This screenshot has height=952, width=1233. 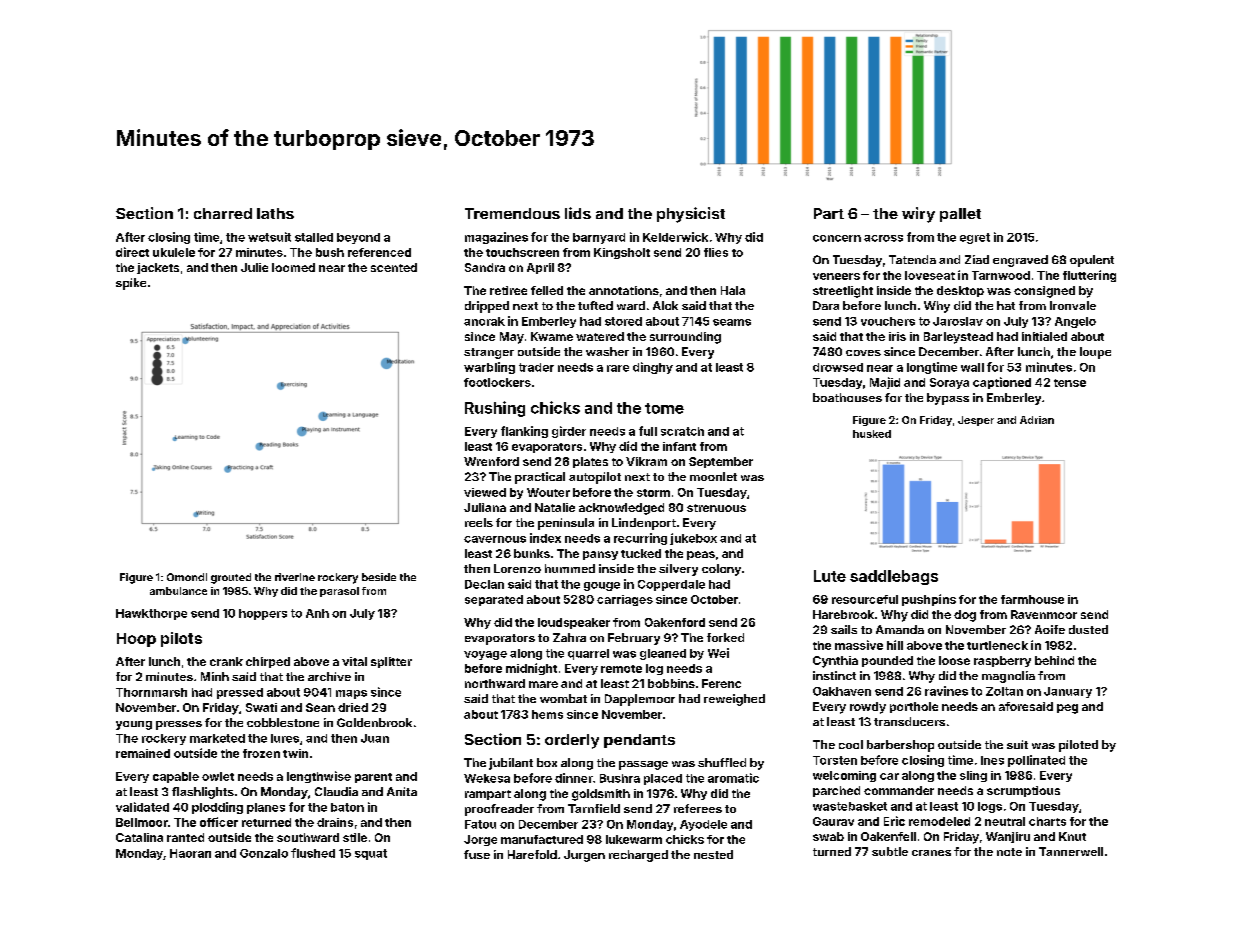 I want to click on watered, so click(x=600, y=336).
